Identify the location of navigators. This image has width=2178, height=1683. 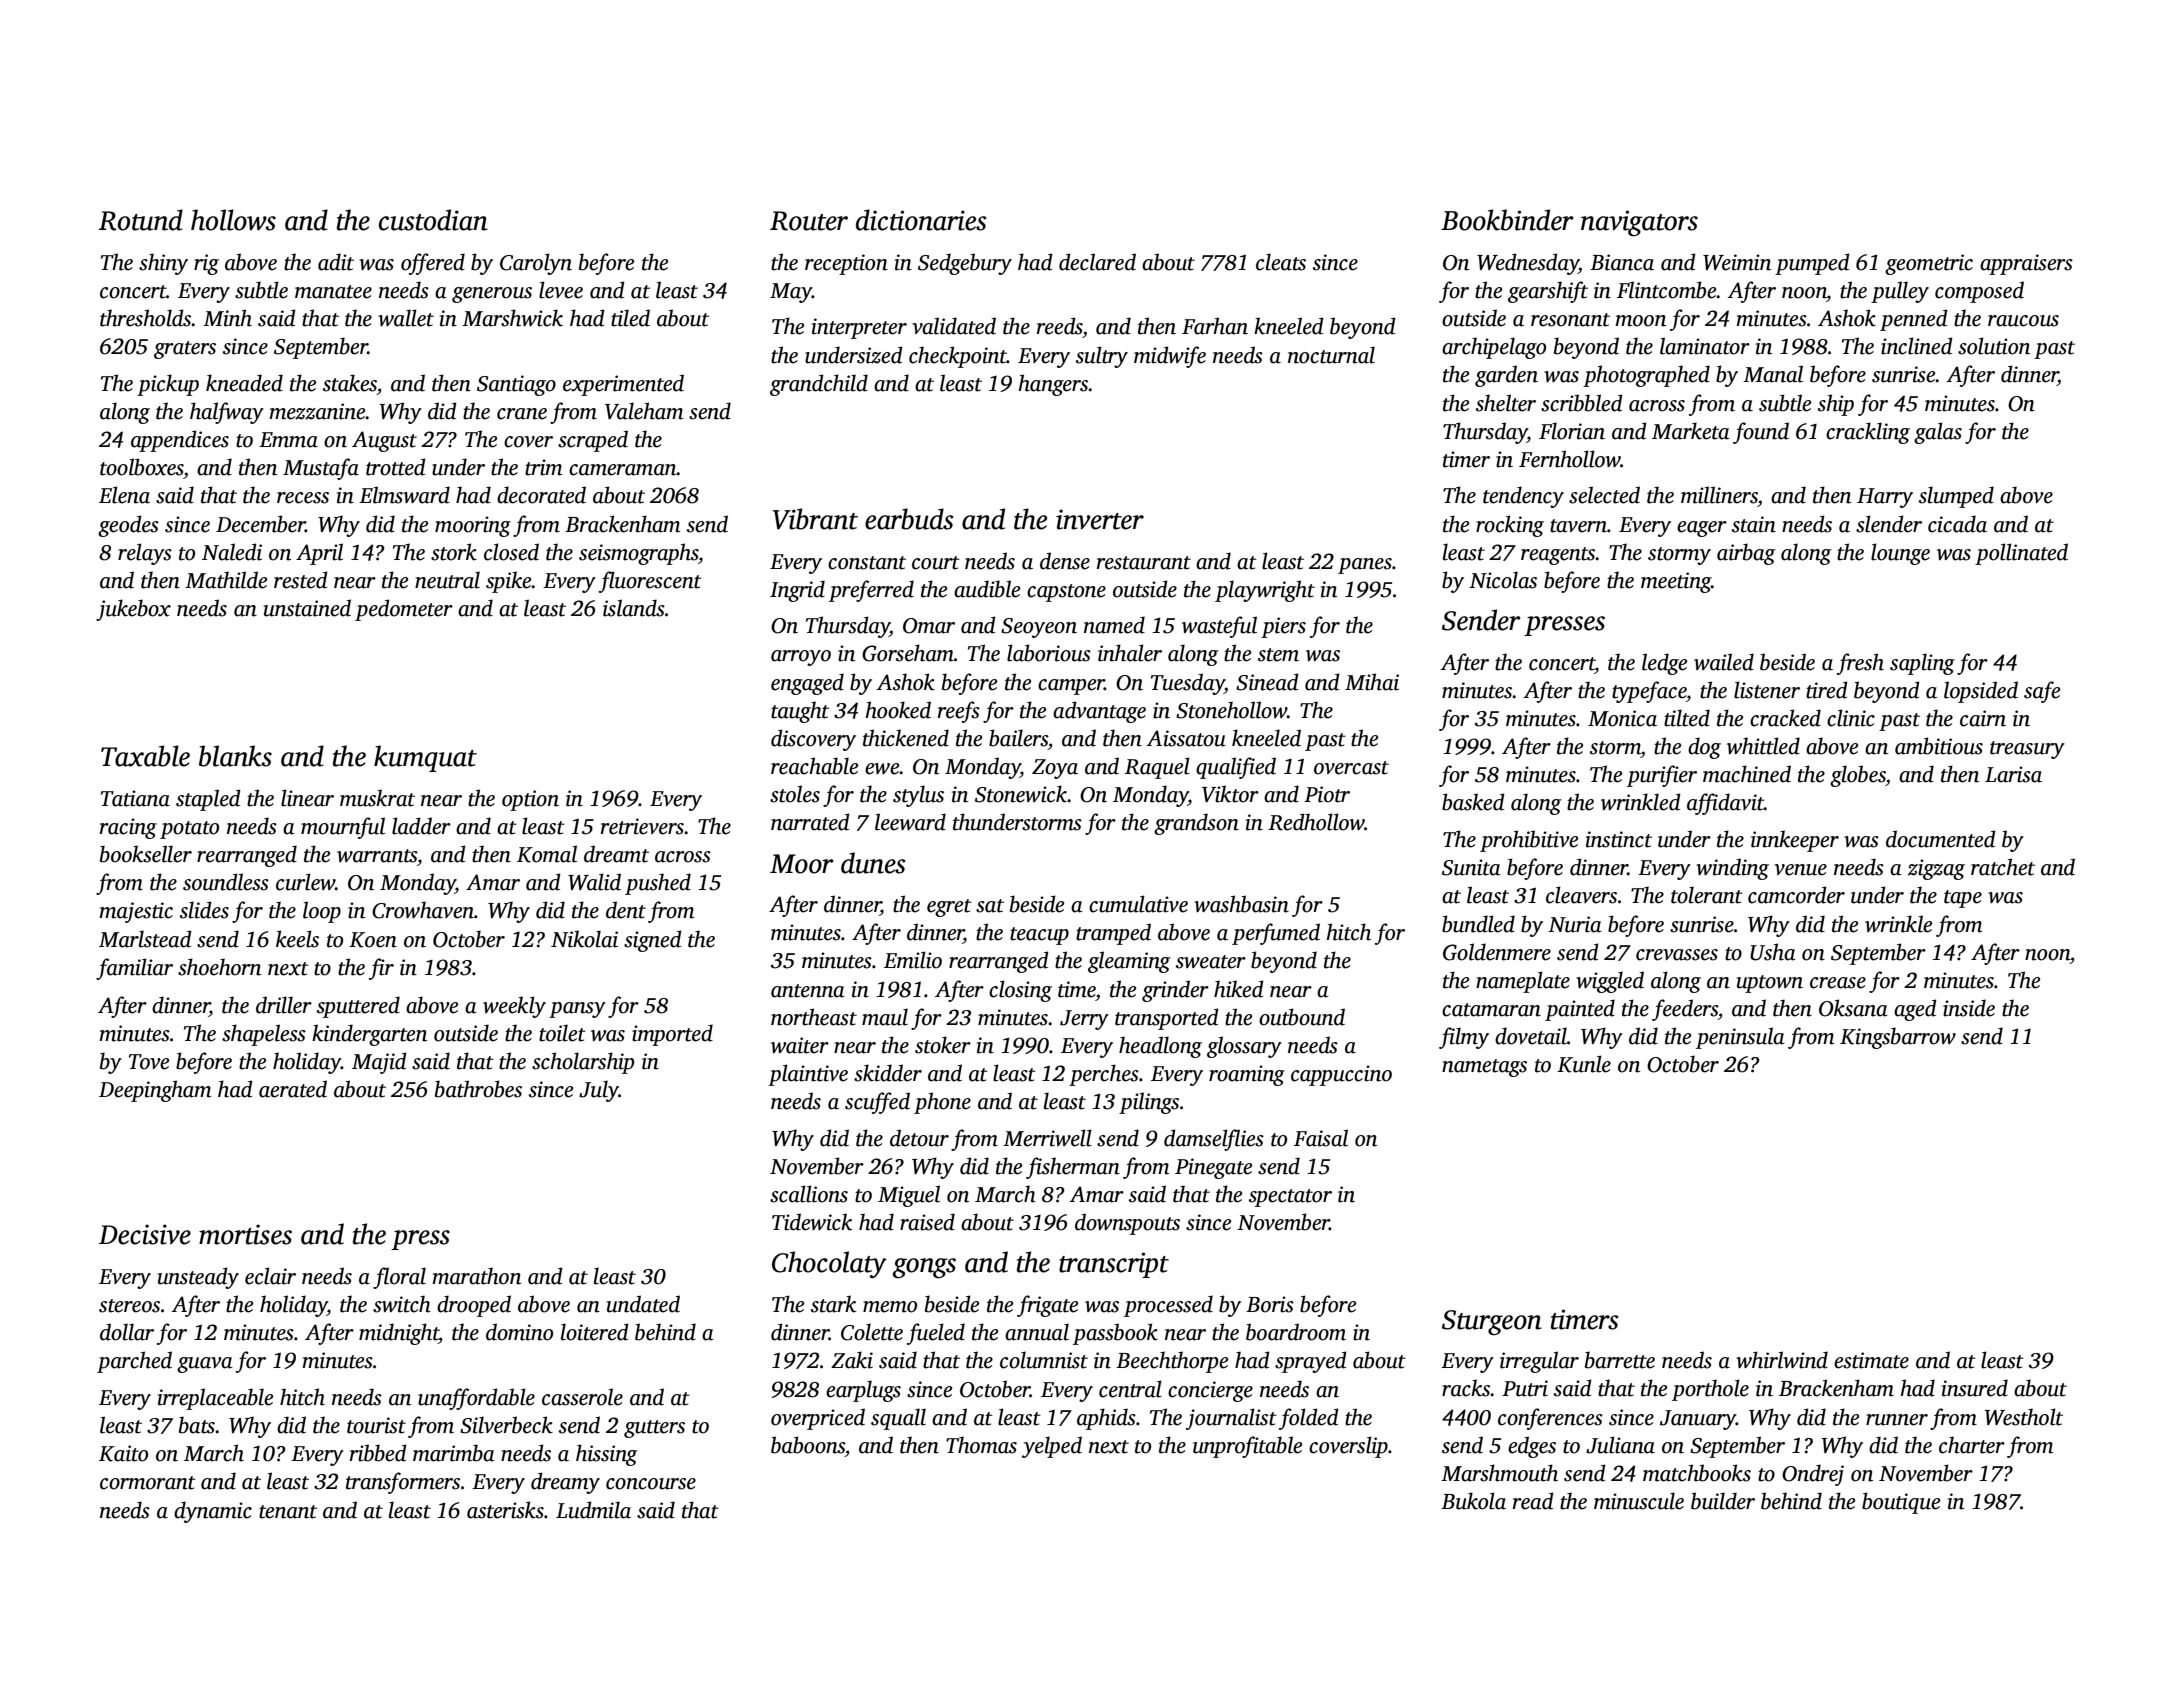
(1639, 223).
